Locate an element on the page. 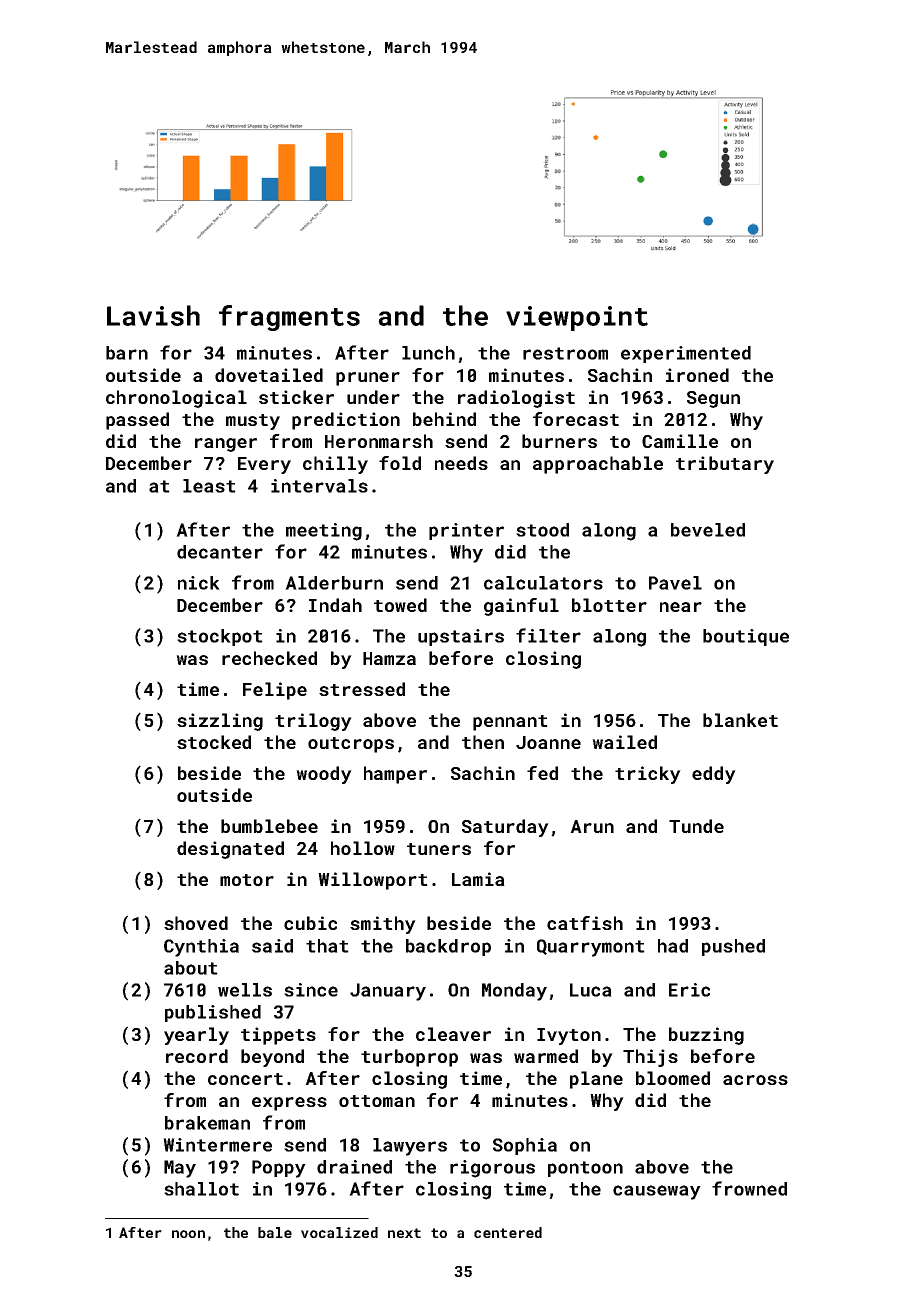 This document has width=908, height=1316. chronological is located at coordinates (176, 399).
